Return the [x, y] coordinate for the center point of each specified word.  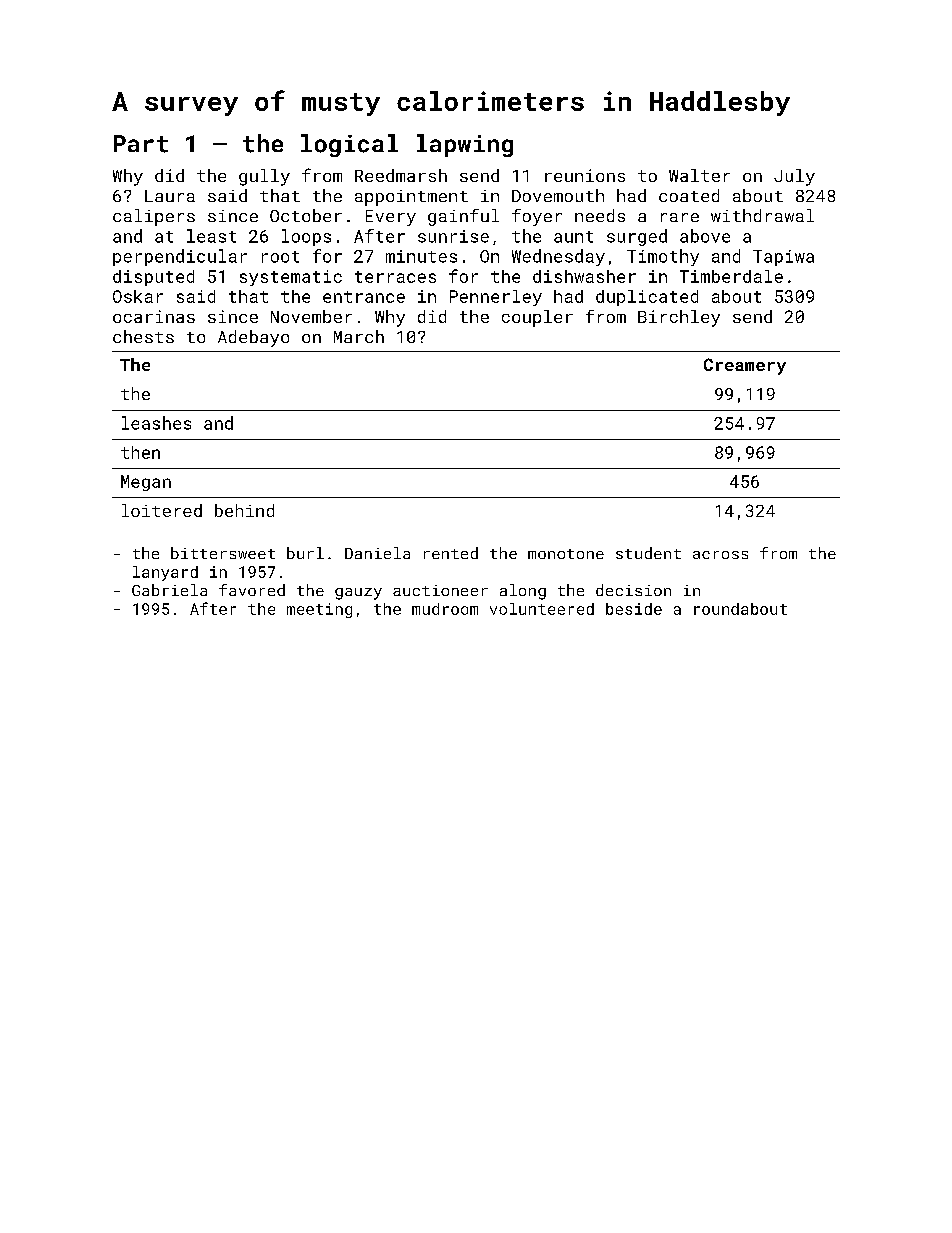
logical [349, 145]
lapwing [465, 145]
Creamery [745, 366]
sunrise [453, 236]
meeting [319, 610]
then [140, 452]
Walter [699, 175]
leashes [156, 423]
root [280, 257]
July [794, 177]
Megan [146, 483]
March [359, 336]
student [648, 553]
